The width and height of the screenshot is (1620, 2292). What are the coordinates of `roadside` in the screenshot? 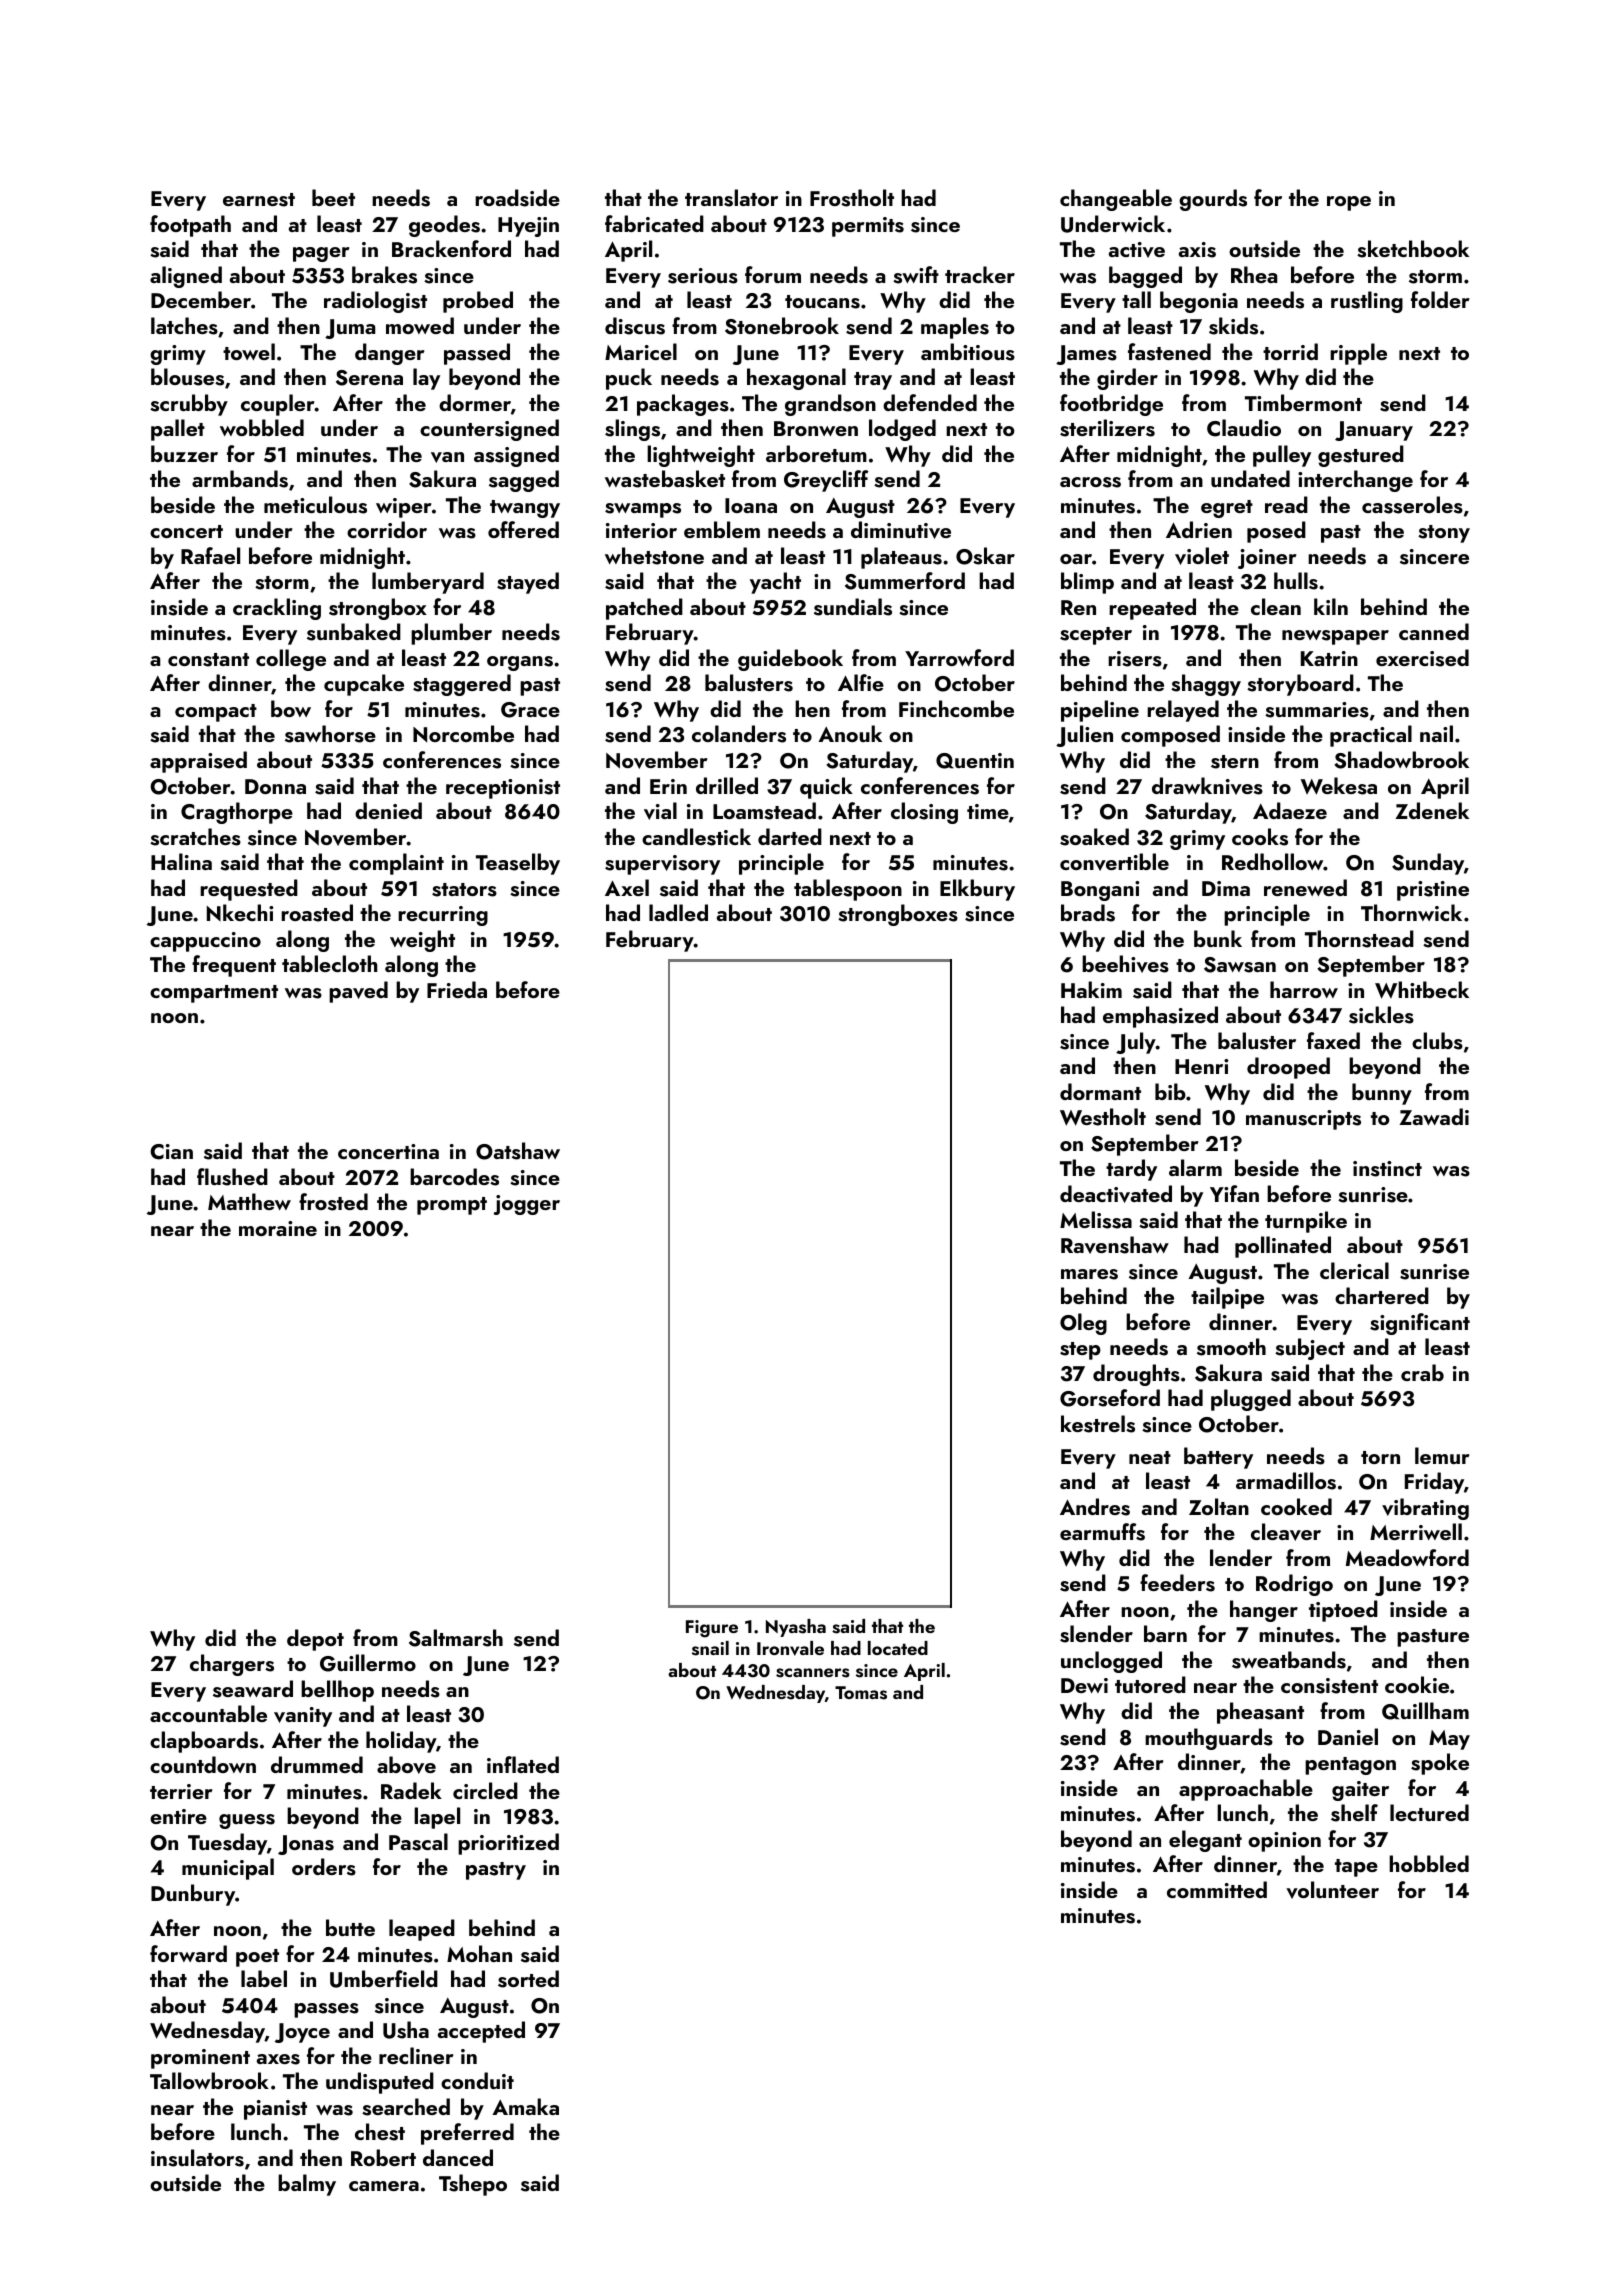 It's located at (517, 198).
